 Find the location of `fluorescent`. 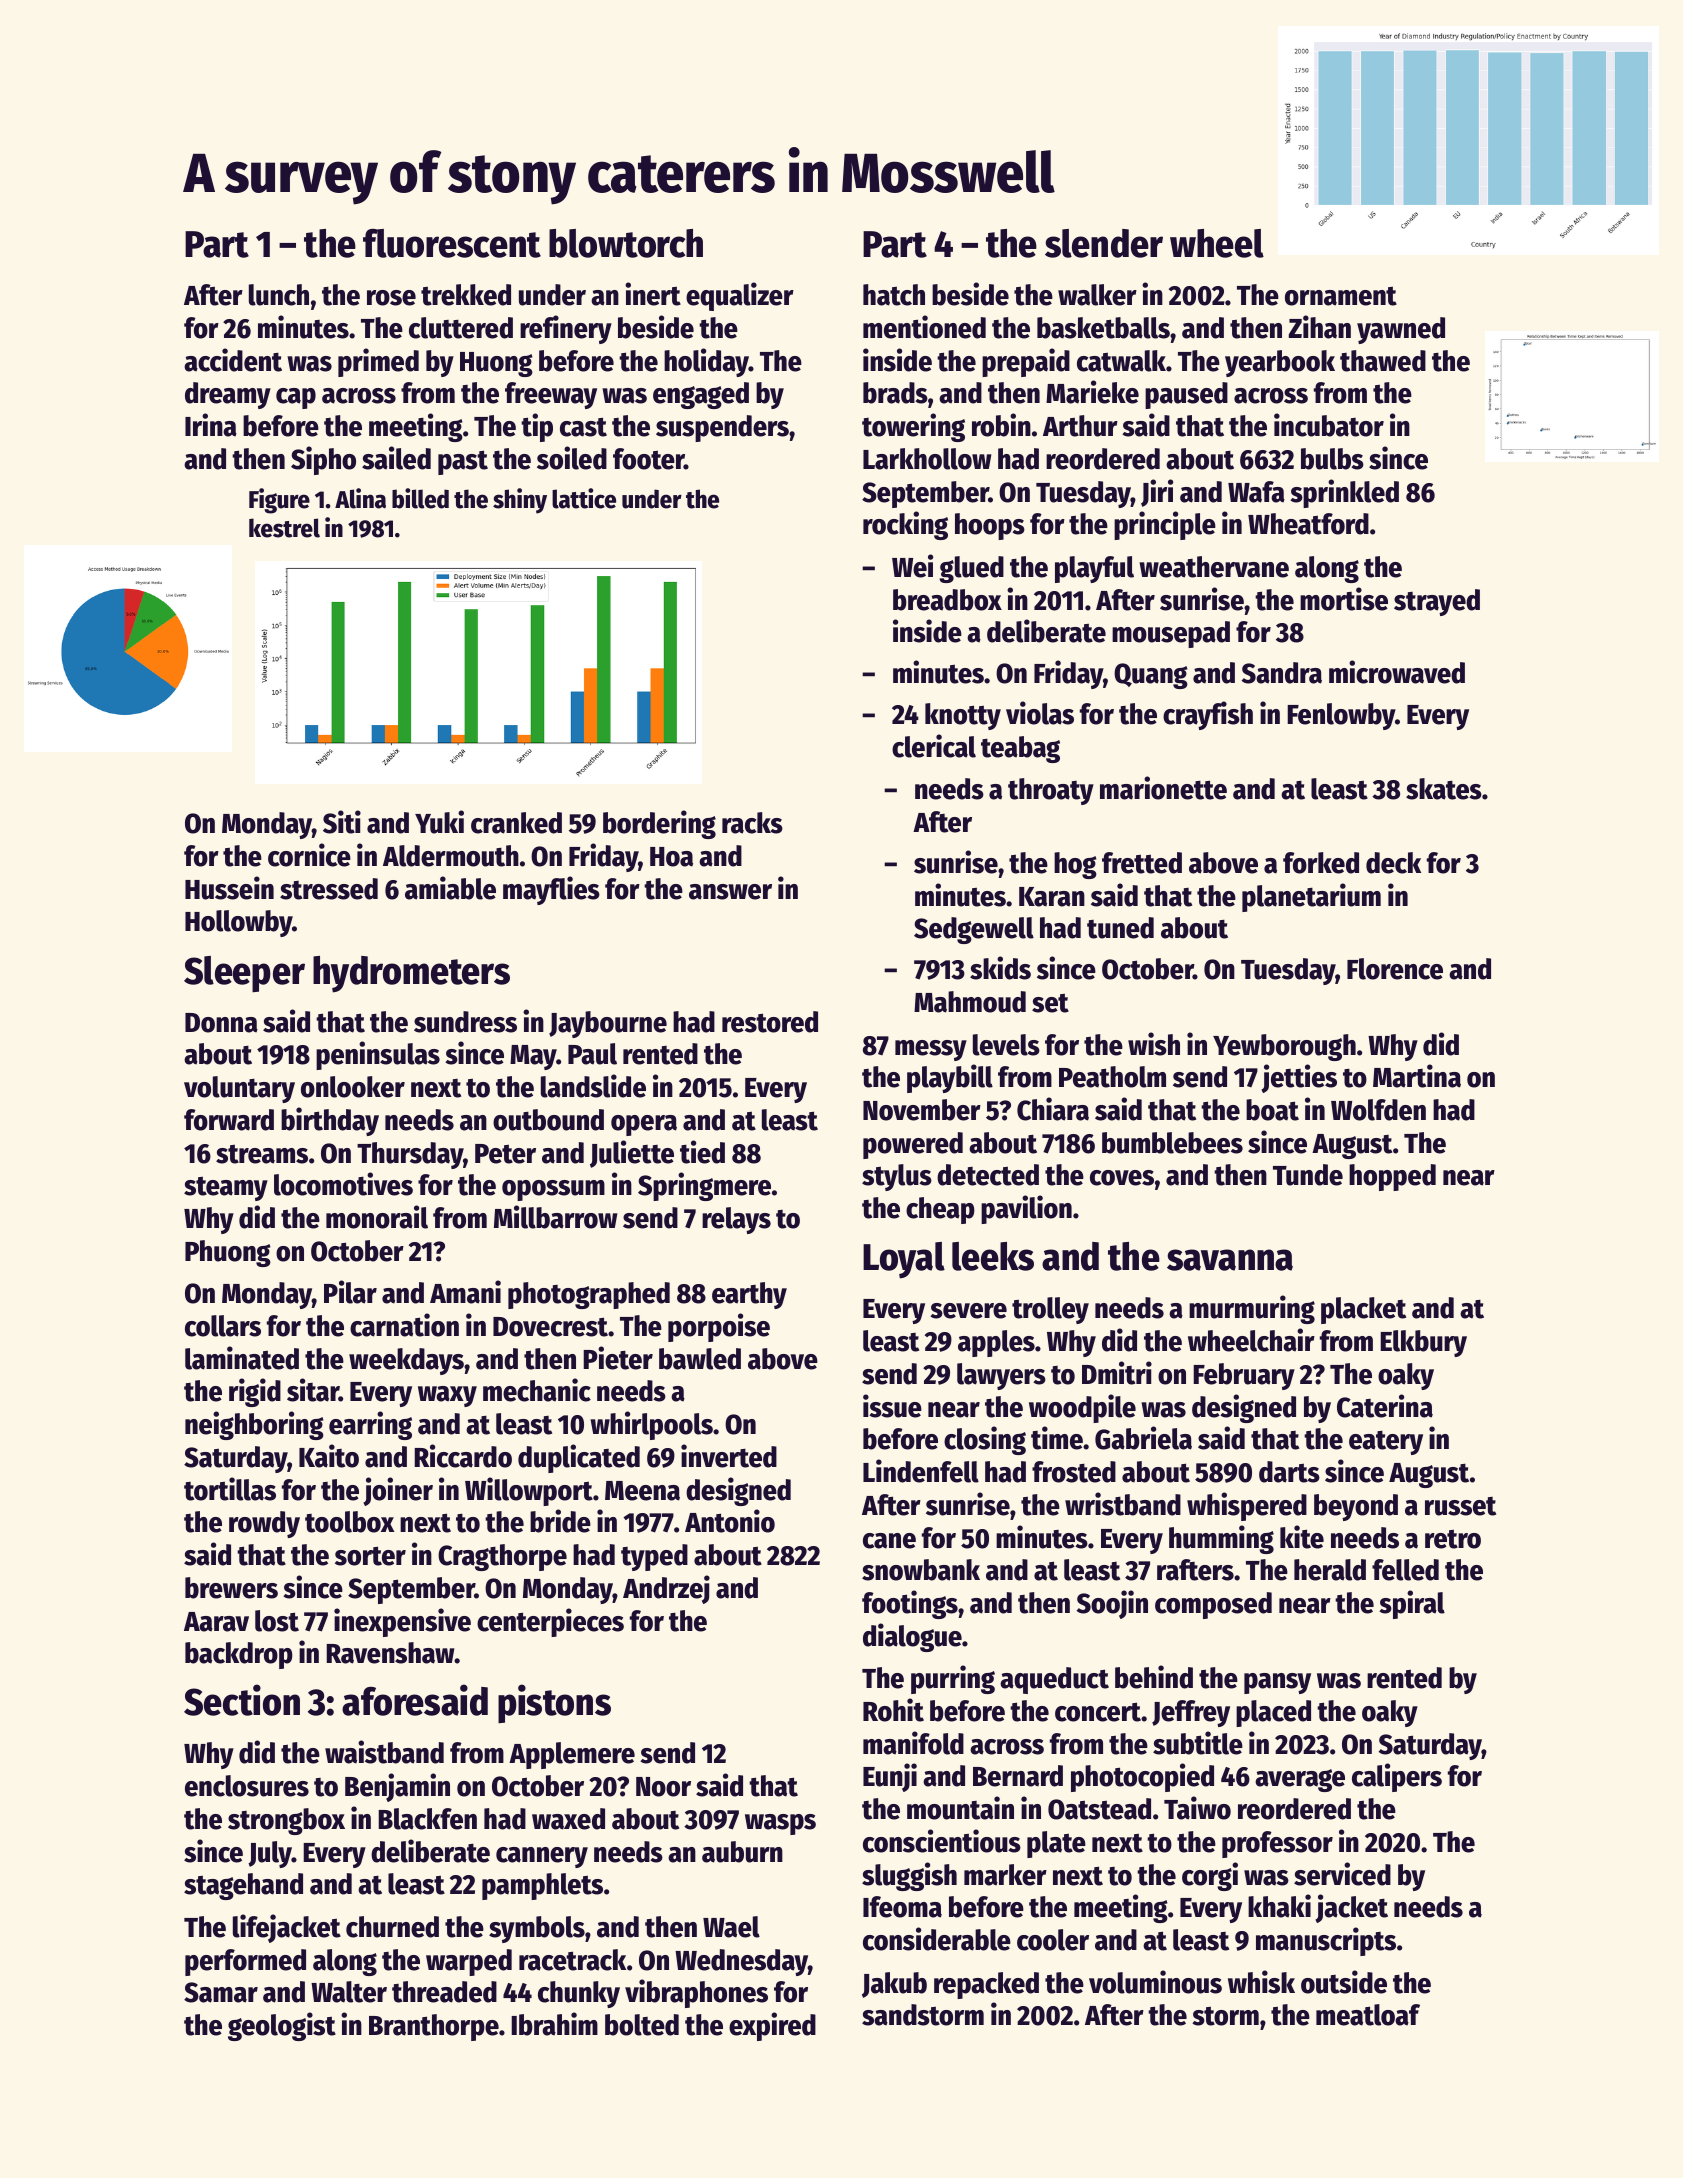

fluorescent is located at coordinates (452, 243).
